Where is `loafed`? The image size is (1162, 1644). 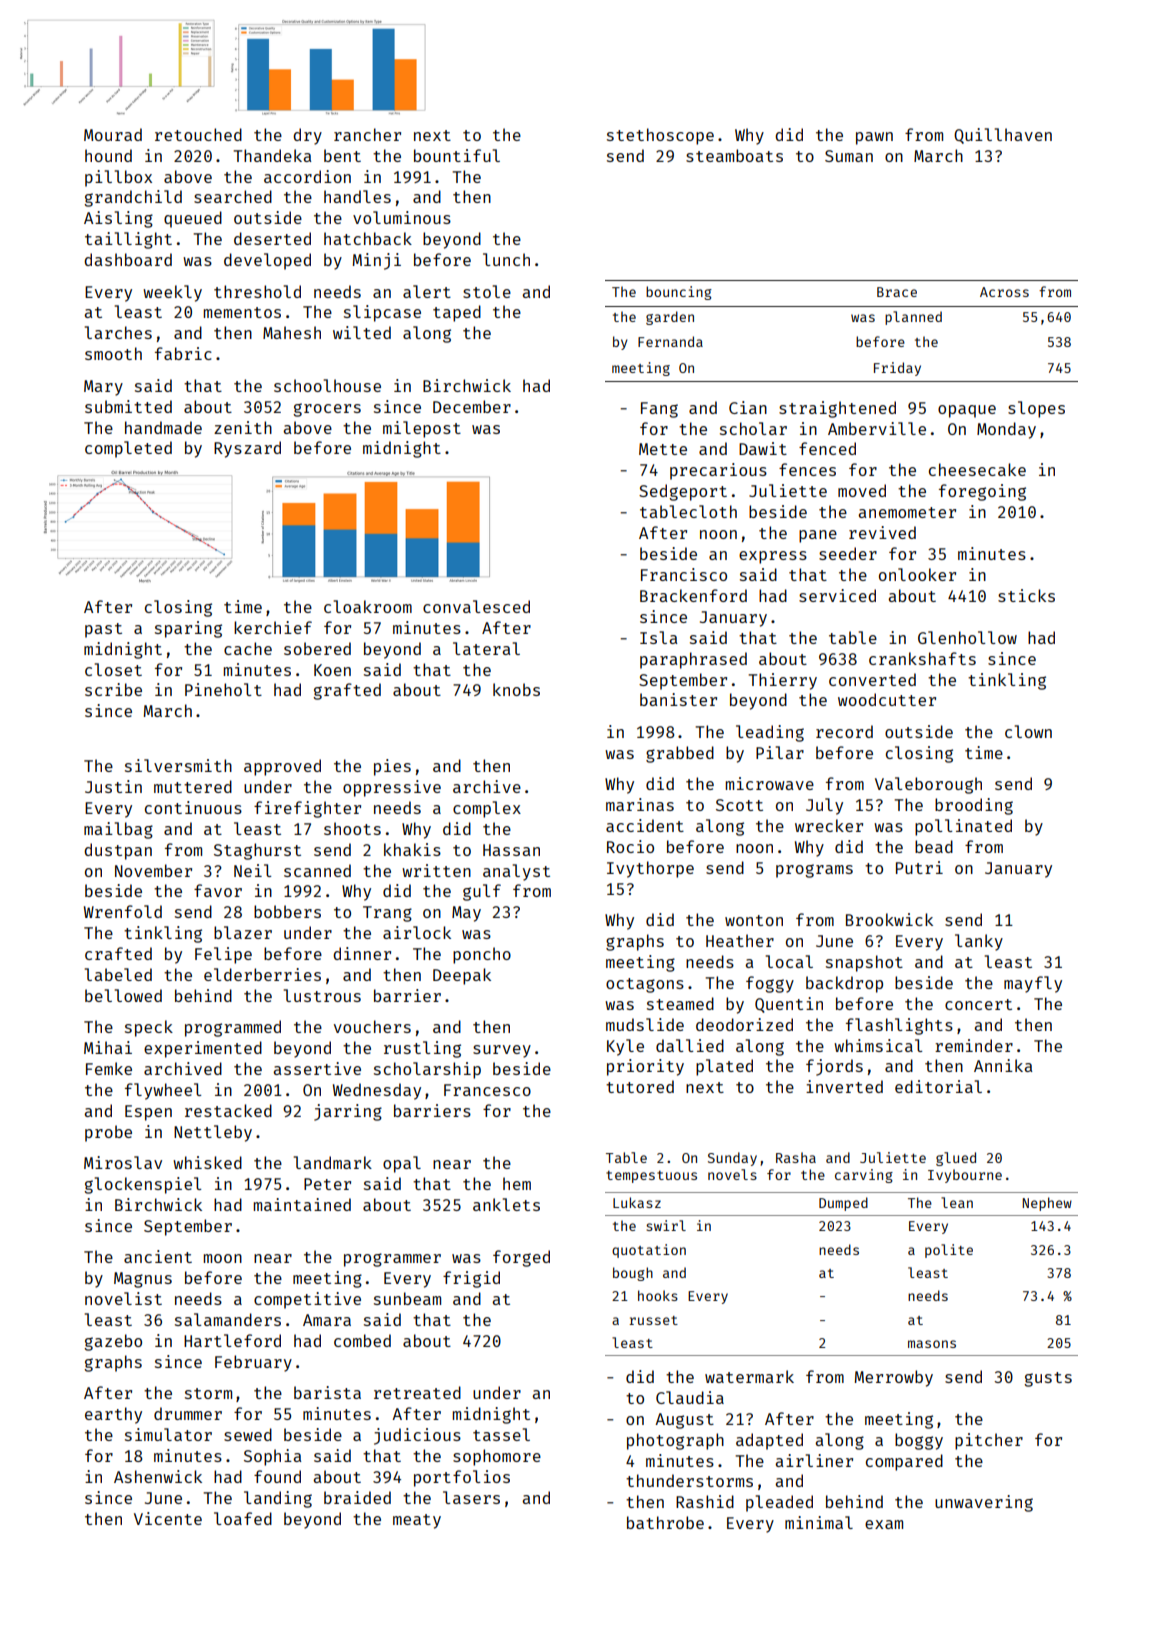
loafed is located at coordinates (243, 1518).
